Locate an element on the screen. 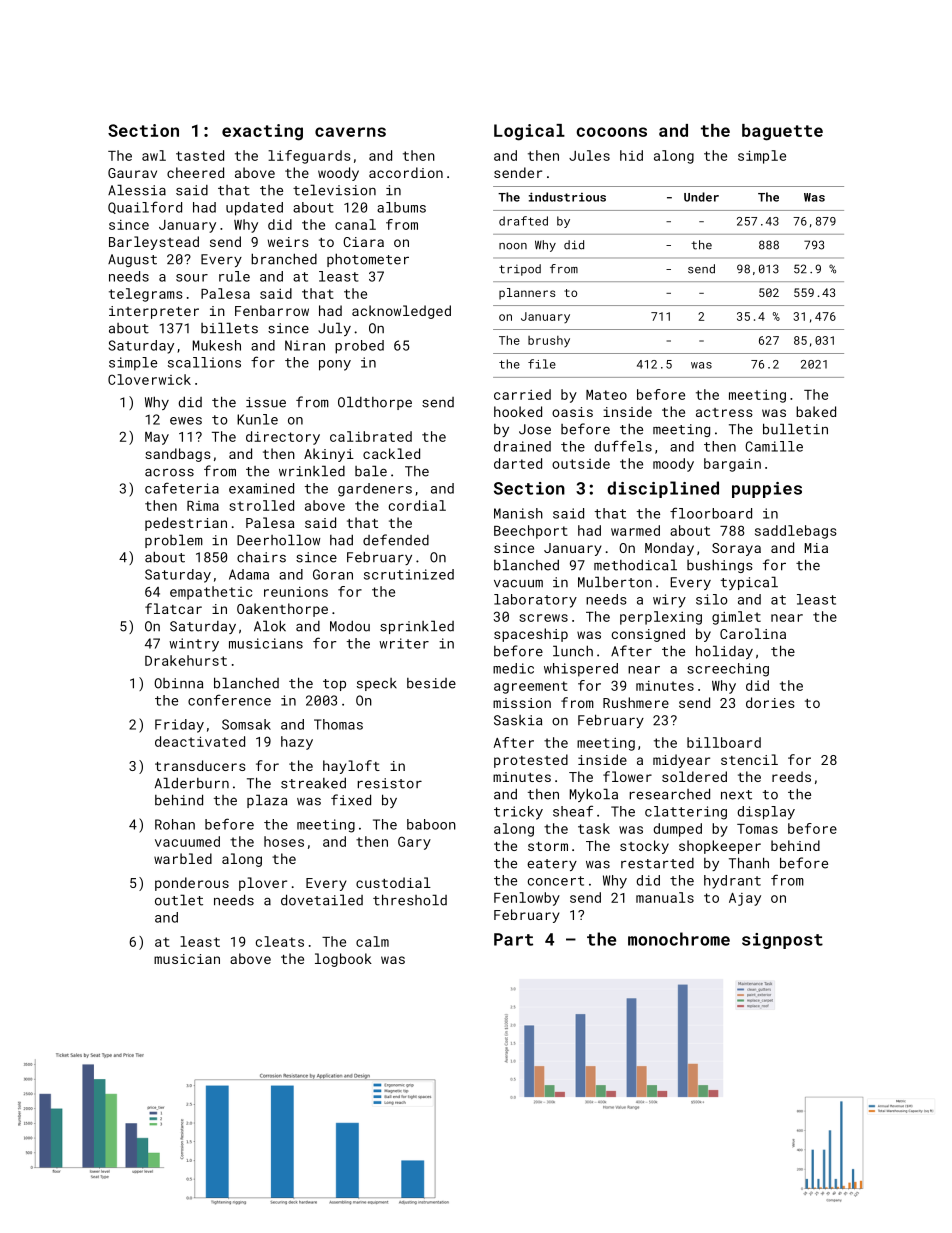 This screenshot has height=1233, width=952. logbook is located at coordinates (343, 960).
